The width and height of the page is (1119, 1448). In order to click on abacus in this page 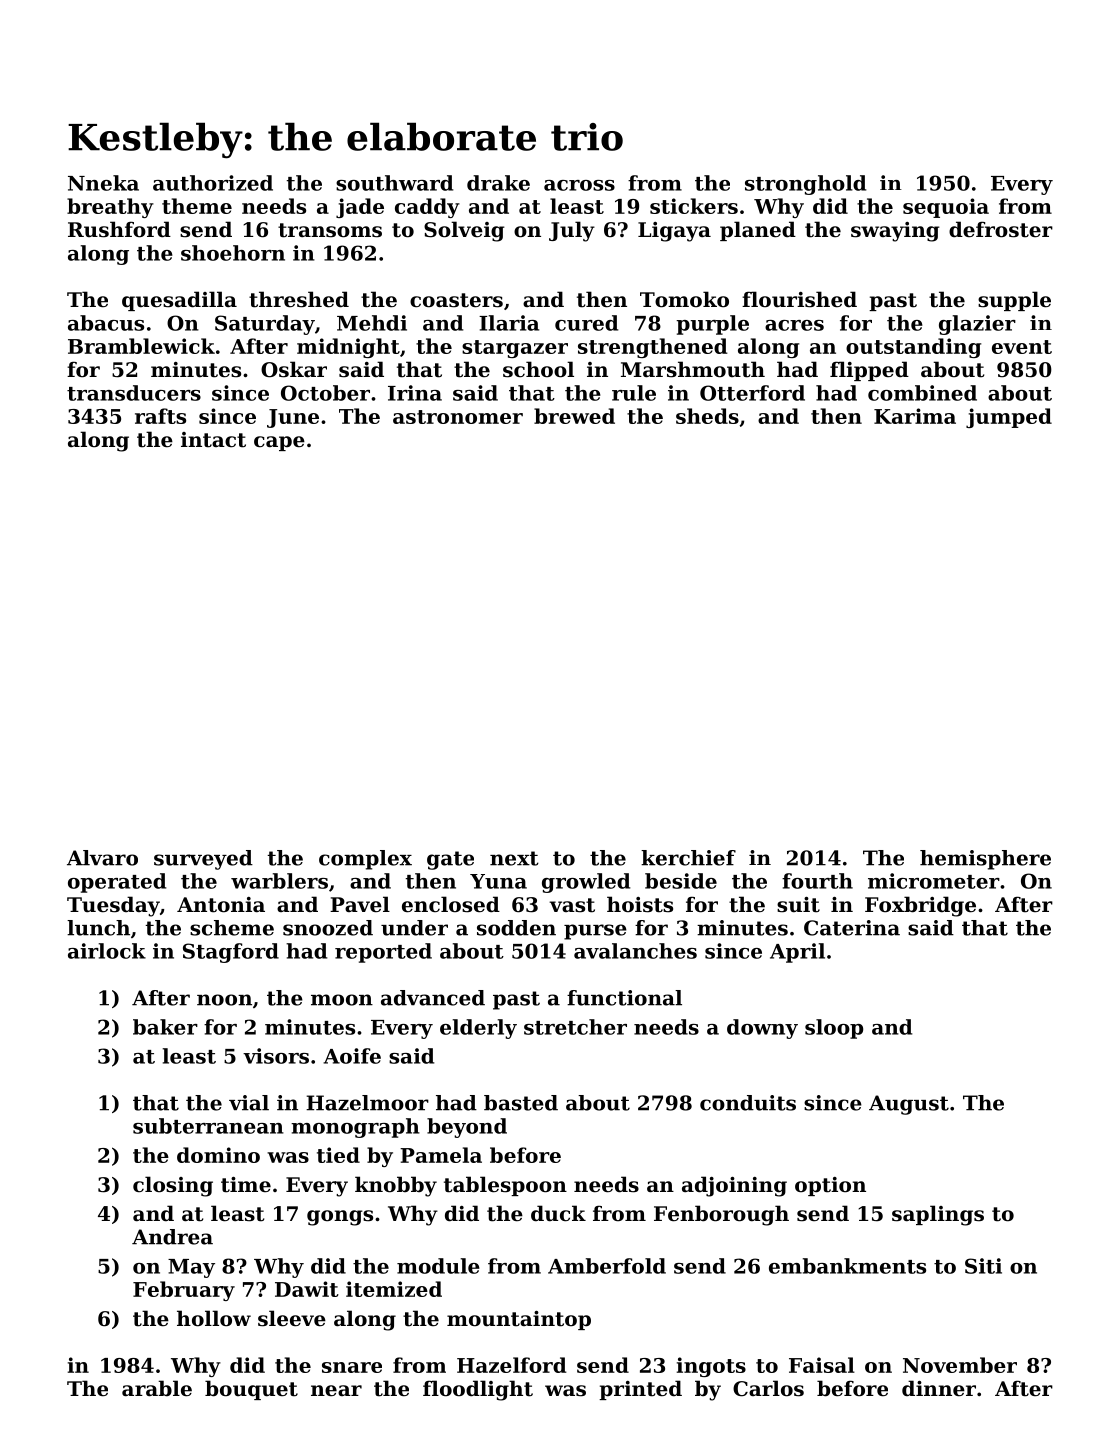, I will do `click(106, 323)`.
